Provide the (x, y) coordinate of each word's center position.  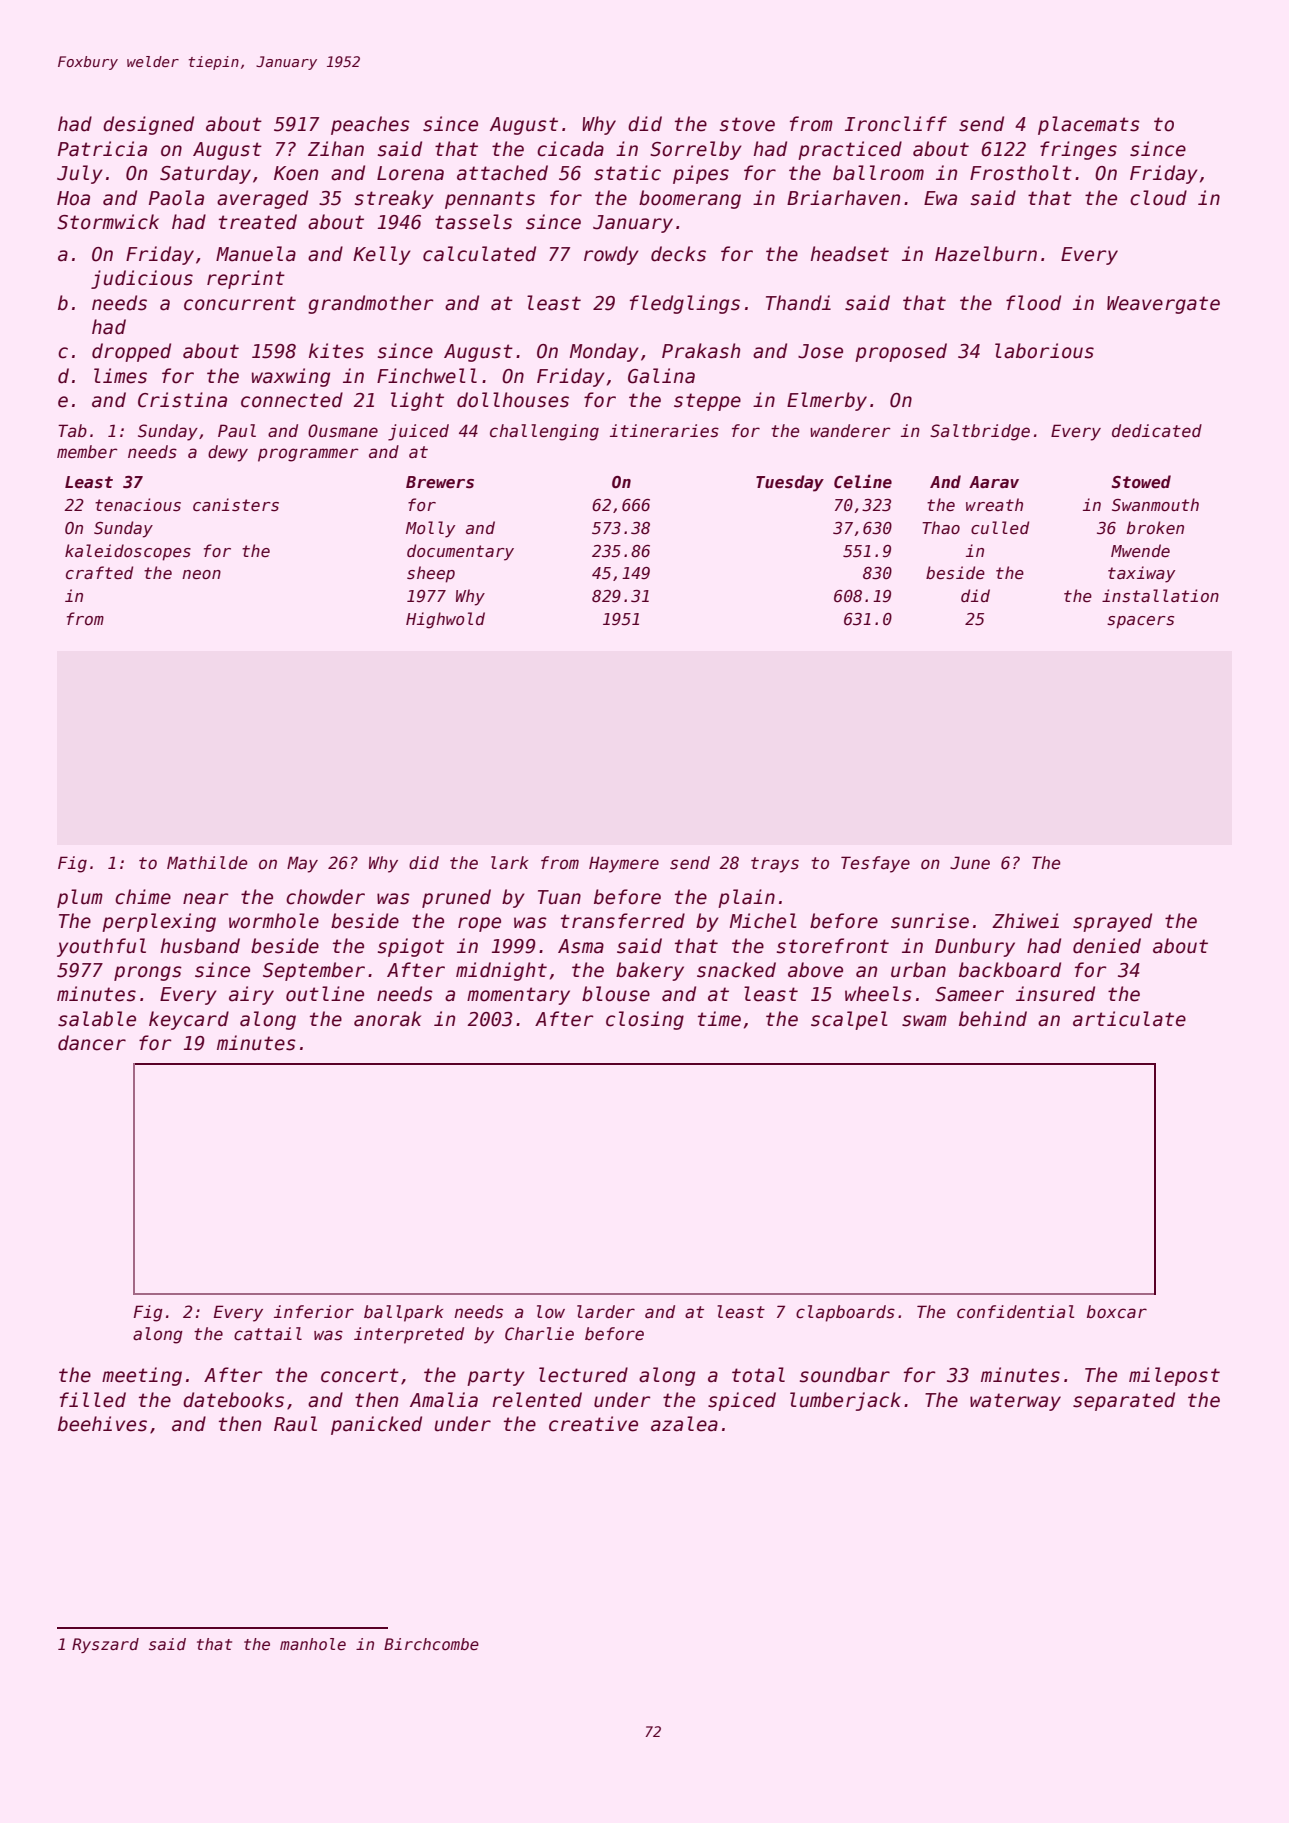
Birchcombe (431, 1644)
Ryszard (105, 1645)
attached (502, 173)
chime (143, 897)
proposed (901, 352)
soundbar (845, 1375)
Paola (176, 198)
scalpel (849, 1020)
